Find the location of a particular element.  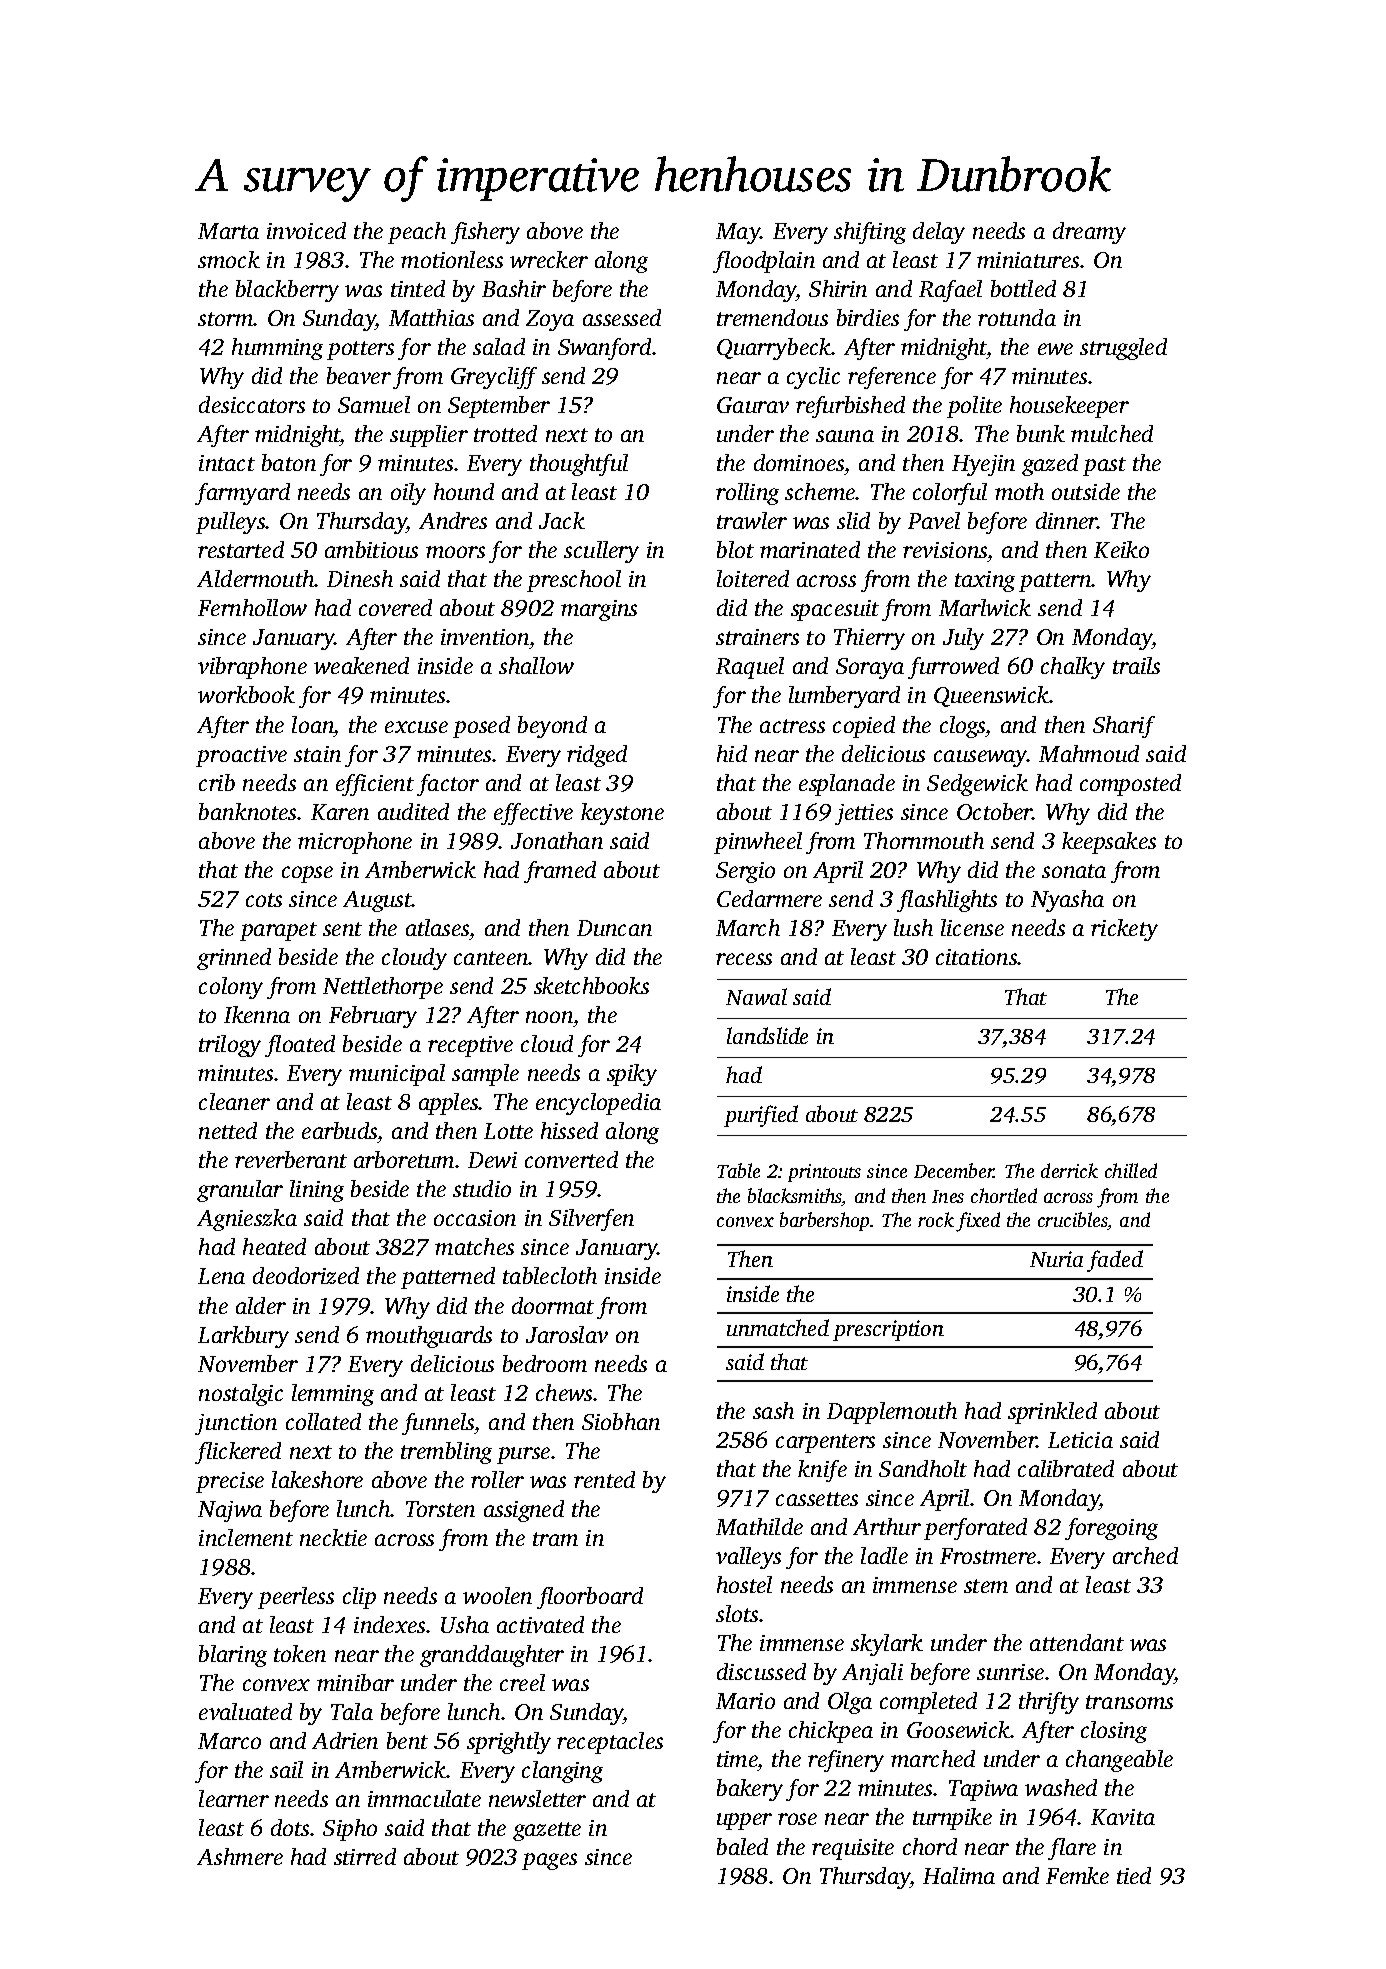

strainers is located at coordinates (757, 637).
